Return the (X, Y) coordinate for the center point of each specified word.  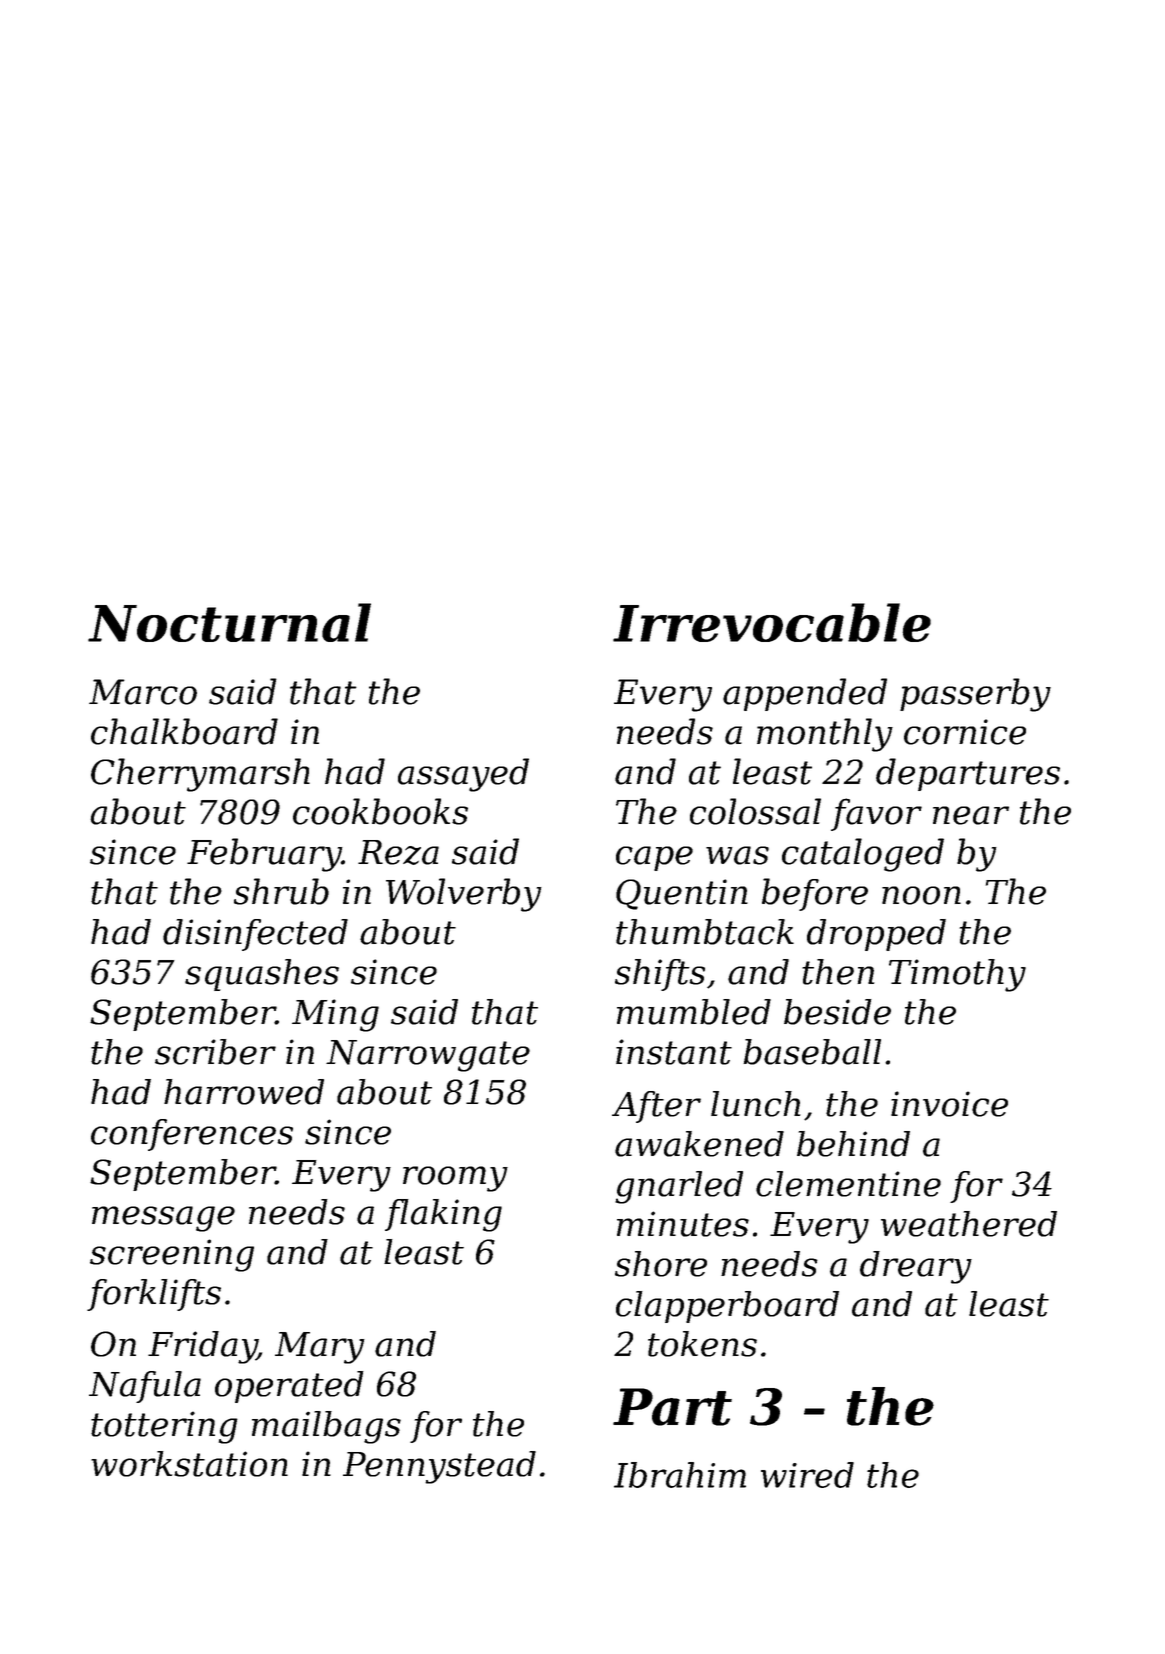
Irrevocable (772, 622)
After (656, 1107)
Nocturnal (229, 622)
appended (805, 694)
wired (807, 1475)
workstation (189, 1464)
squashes (262, 975)
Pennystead (439, 1467)
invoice (949, 1104)
